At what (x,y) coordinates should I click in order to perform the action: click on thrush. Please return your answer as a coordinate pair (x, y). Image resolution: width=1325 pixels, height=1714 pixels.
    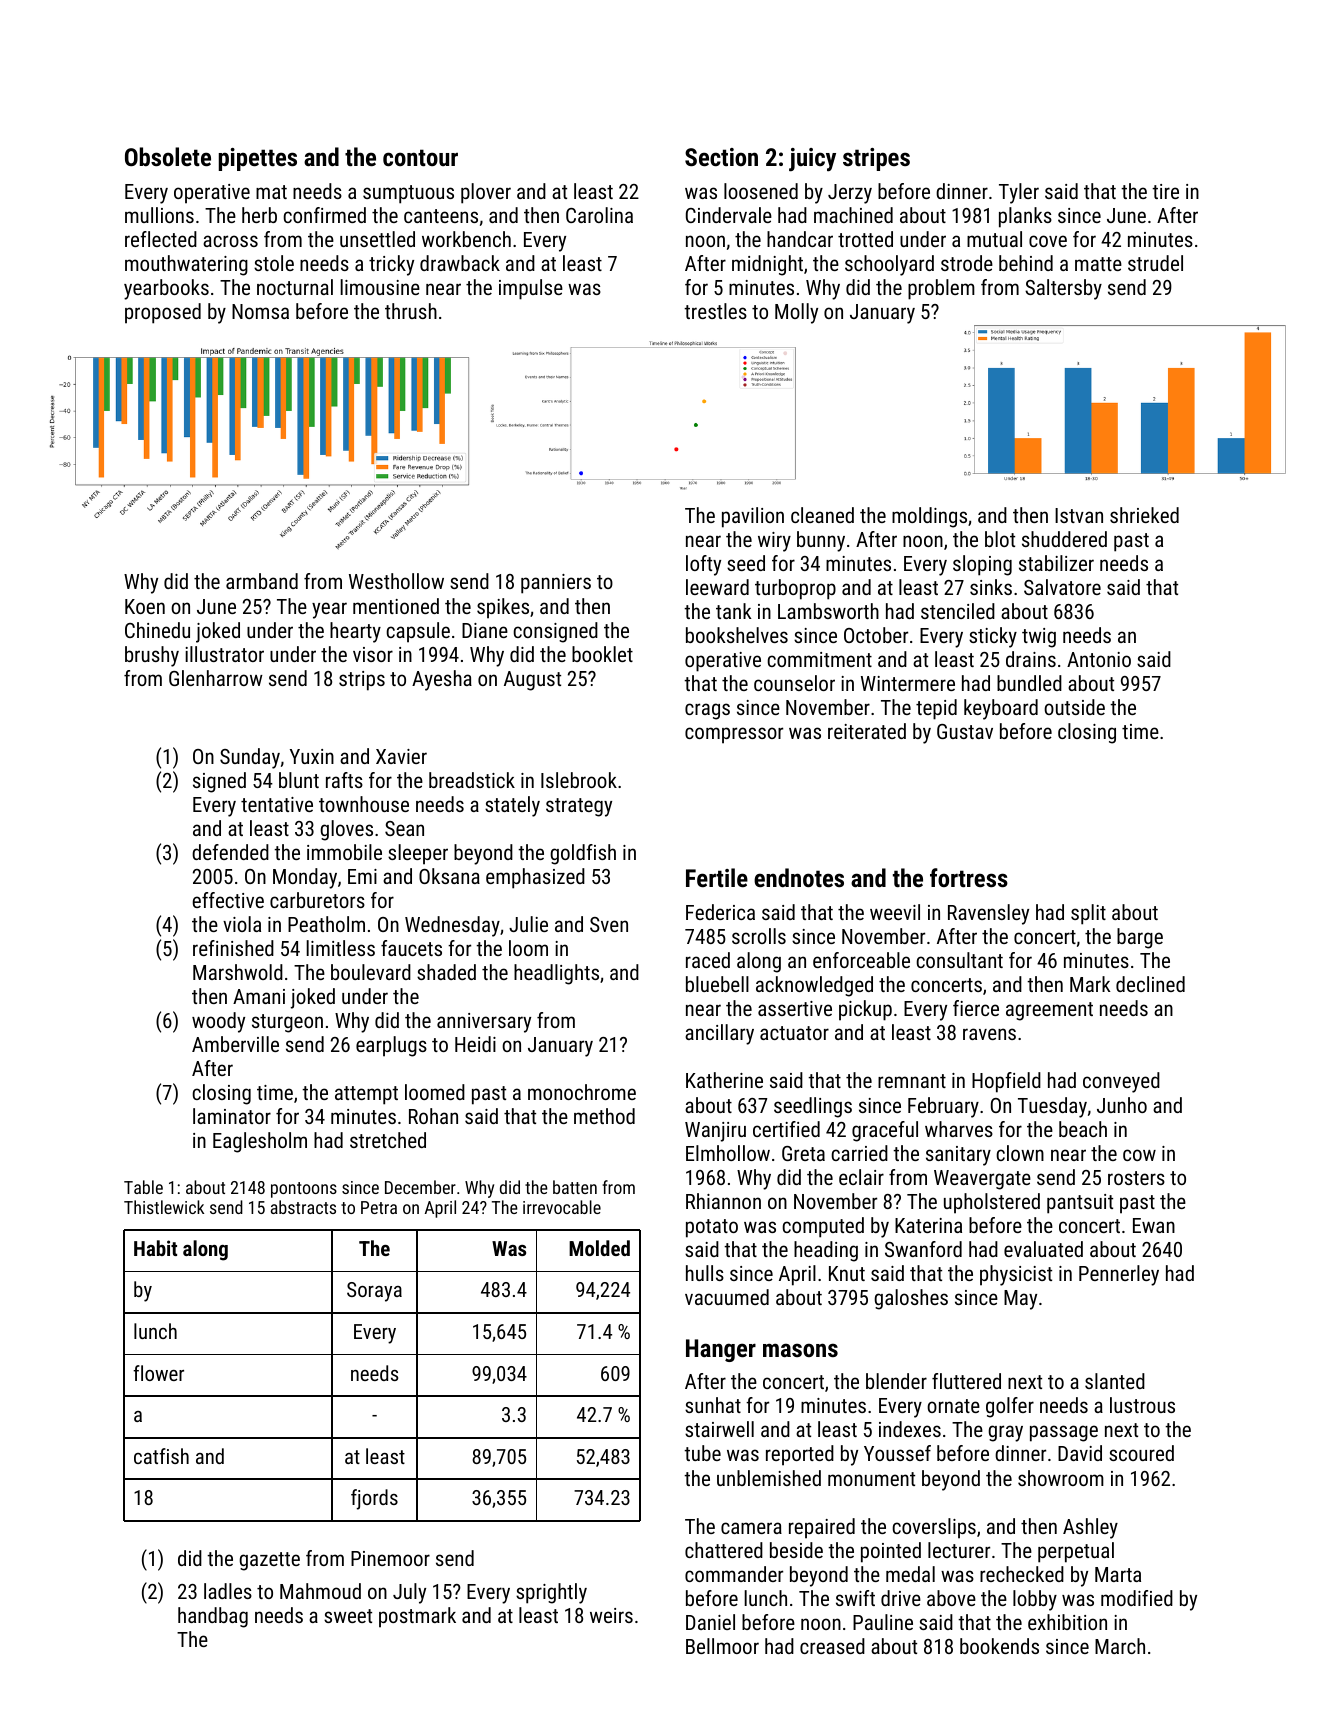
    Looking at the image, I should click on (411, 311).
